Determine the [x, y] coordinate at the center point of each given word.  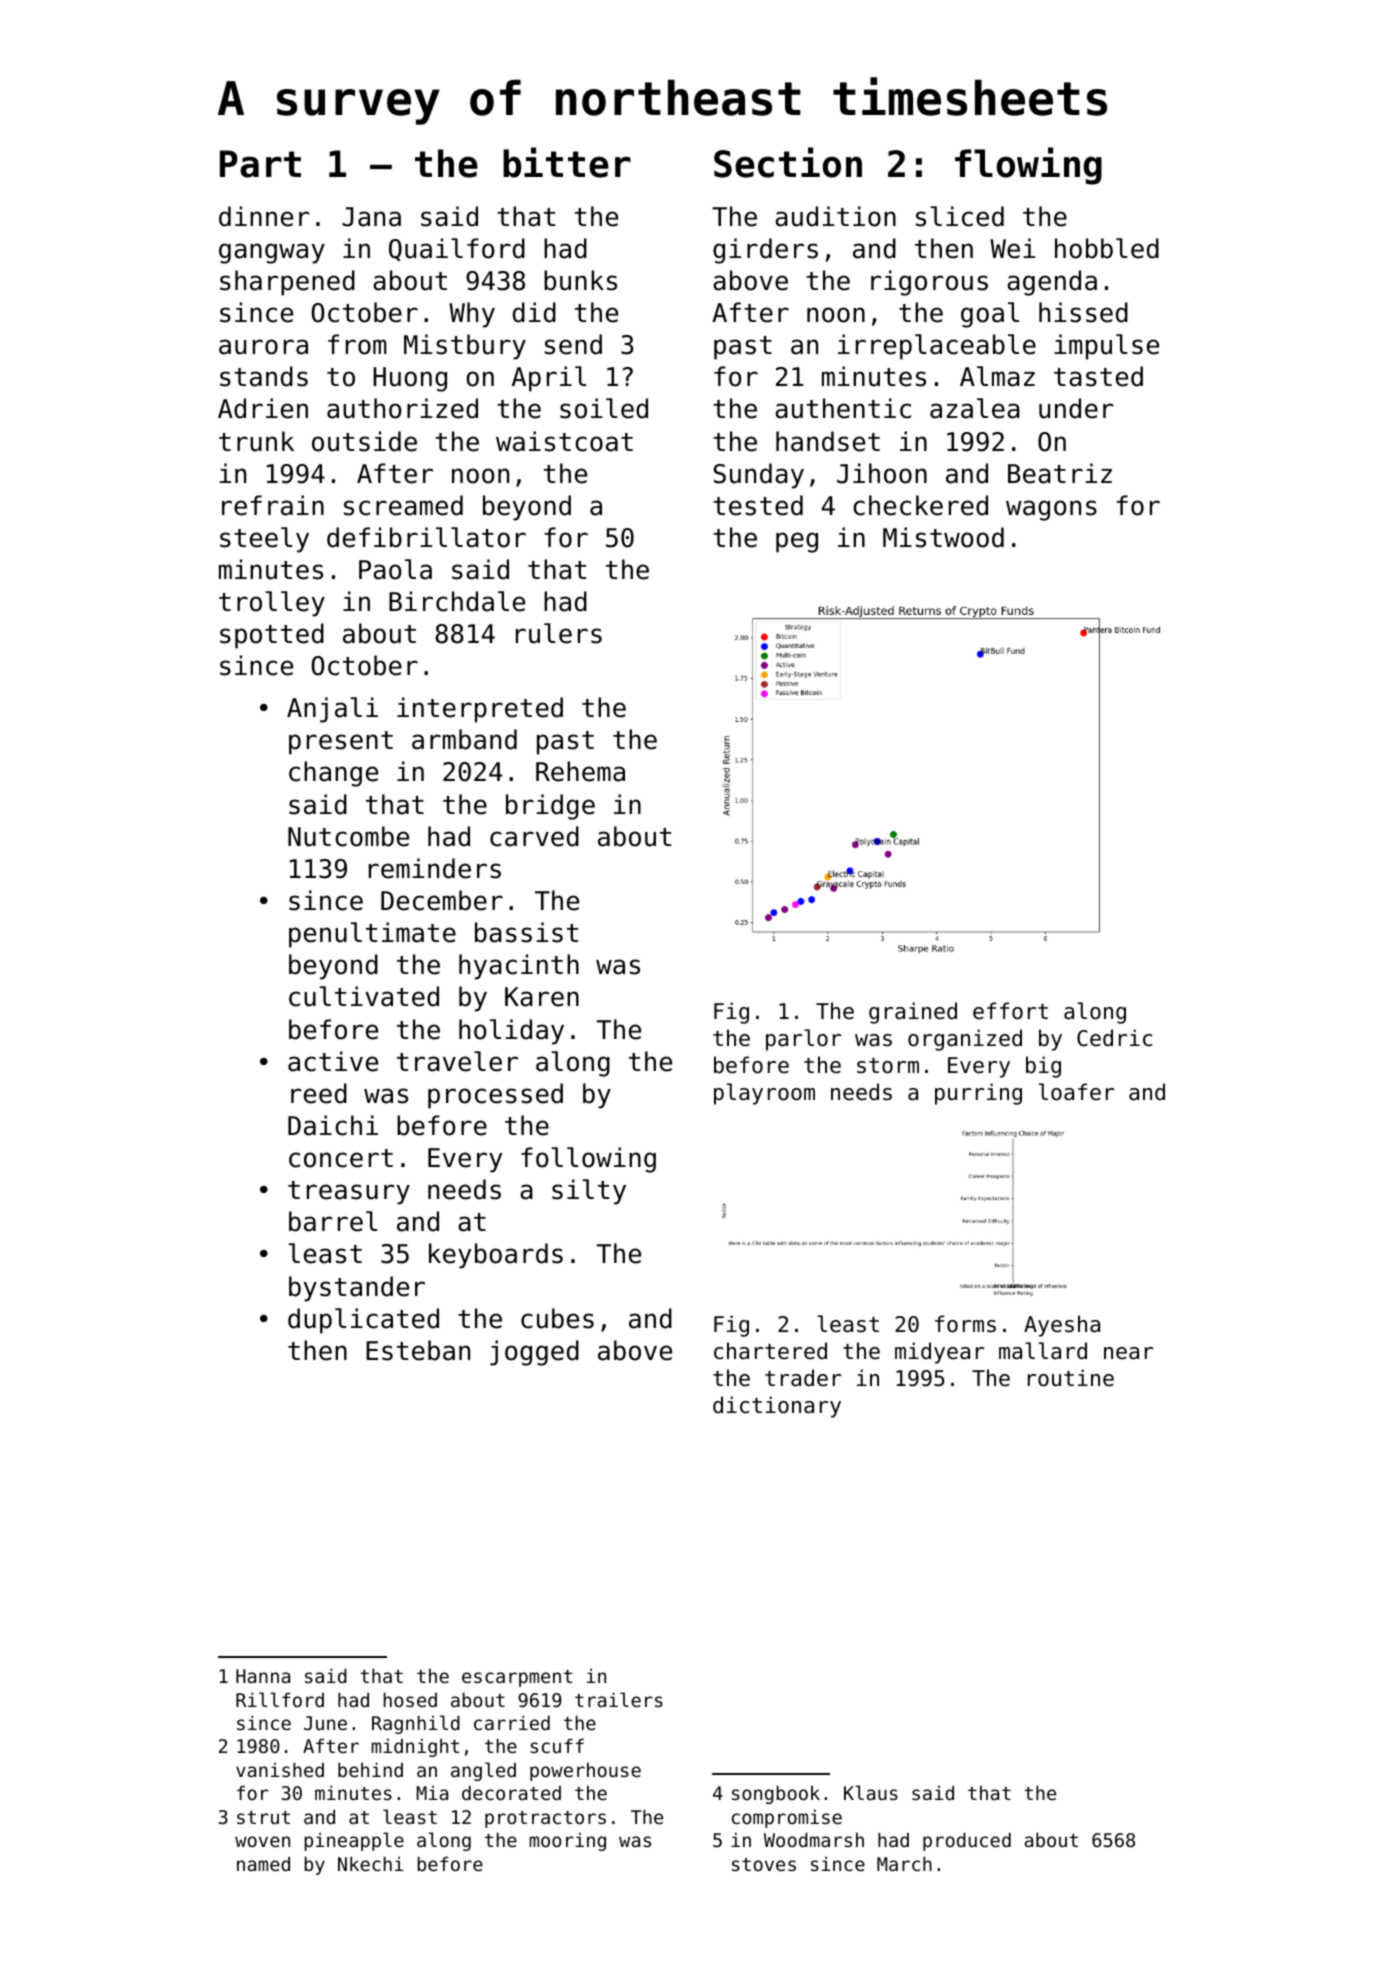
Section [788, 162]
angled [483, 1771]
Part [260, 164]
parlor [803, 1040]
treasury [349, 1193]
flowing [1028, 166]
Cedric [1114, 1038]
